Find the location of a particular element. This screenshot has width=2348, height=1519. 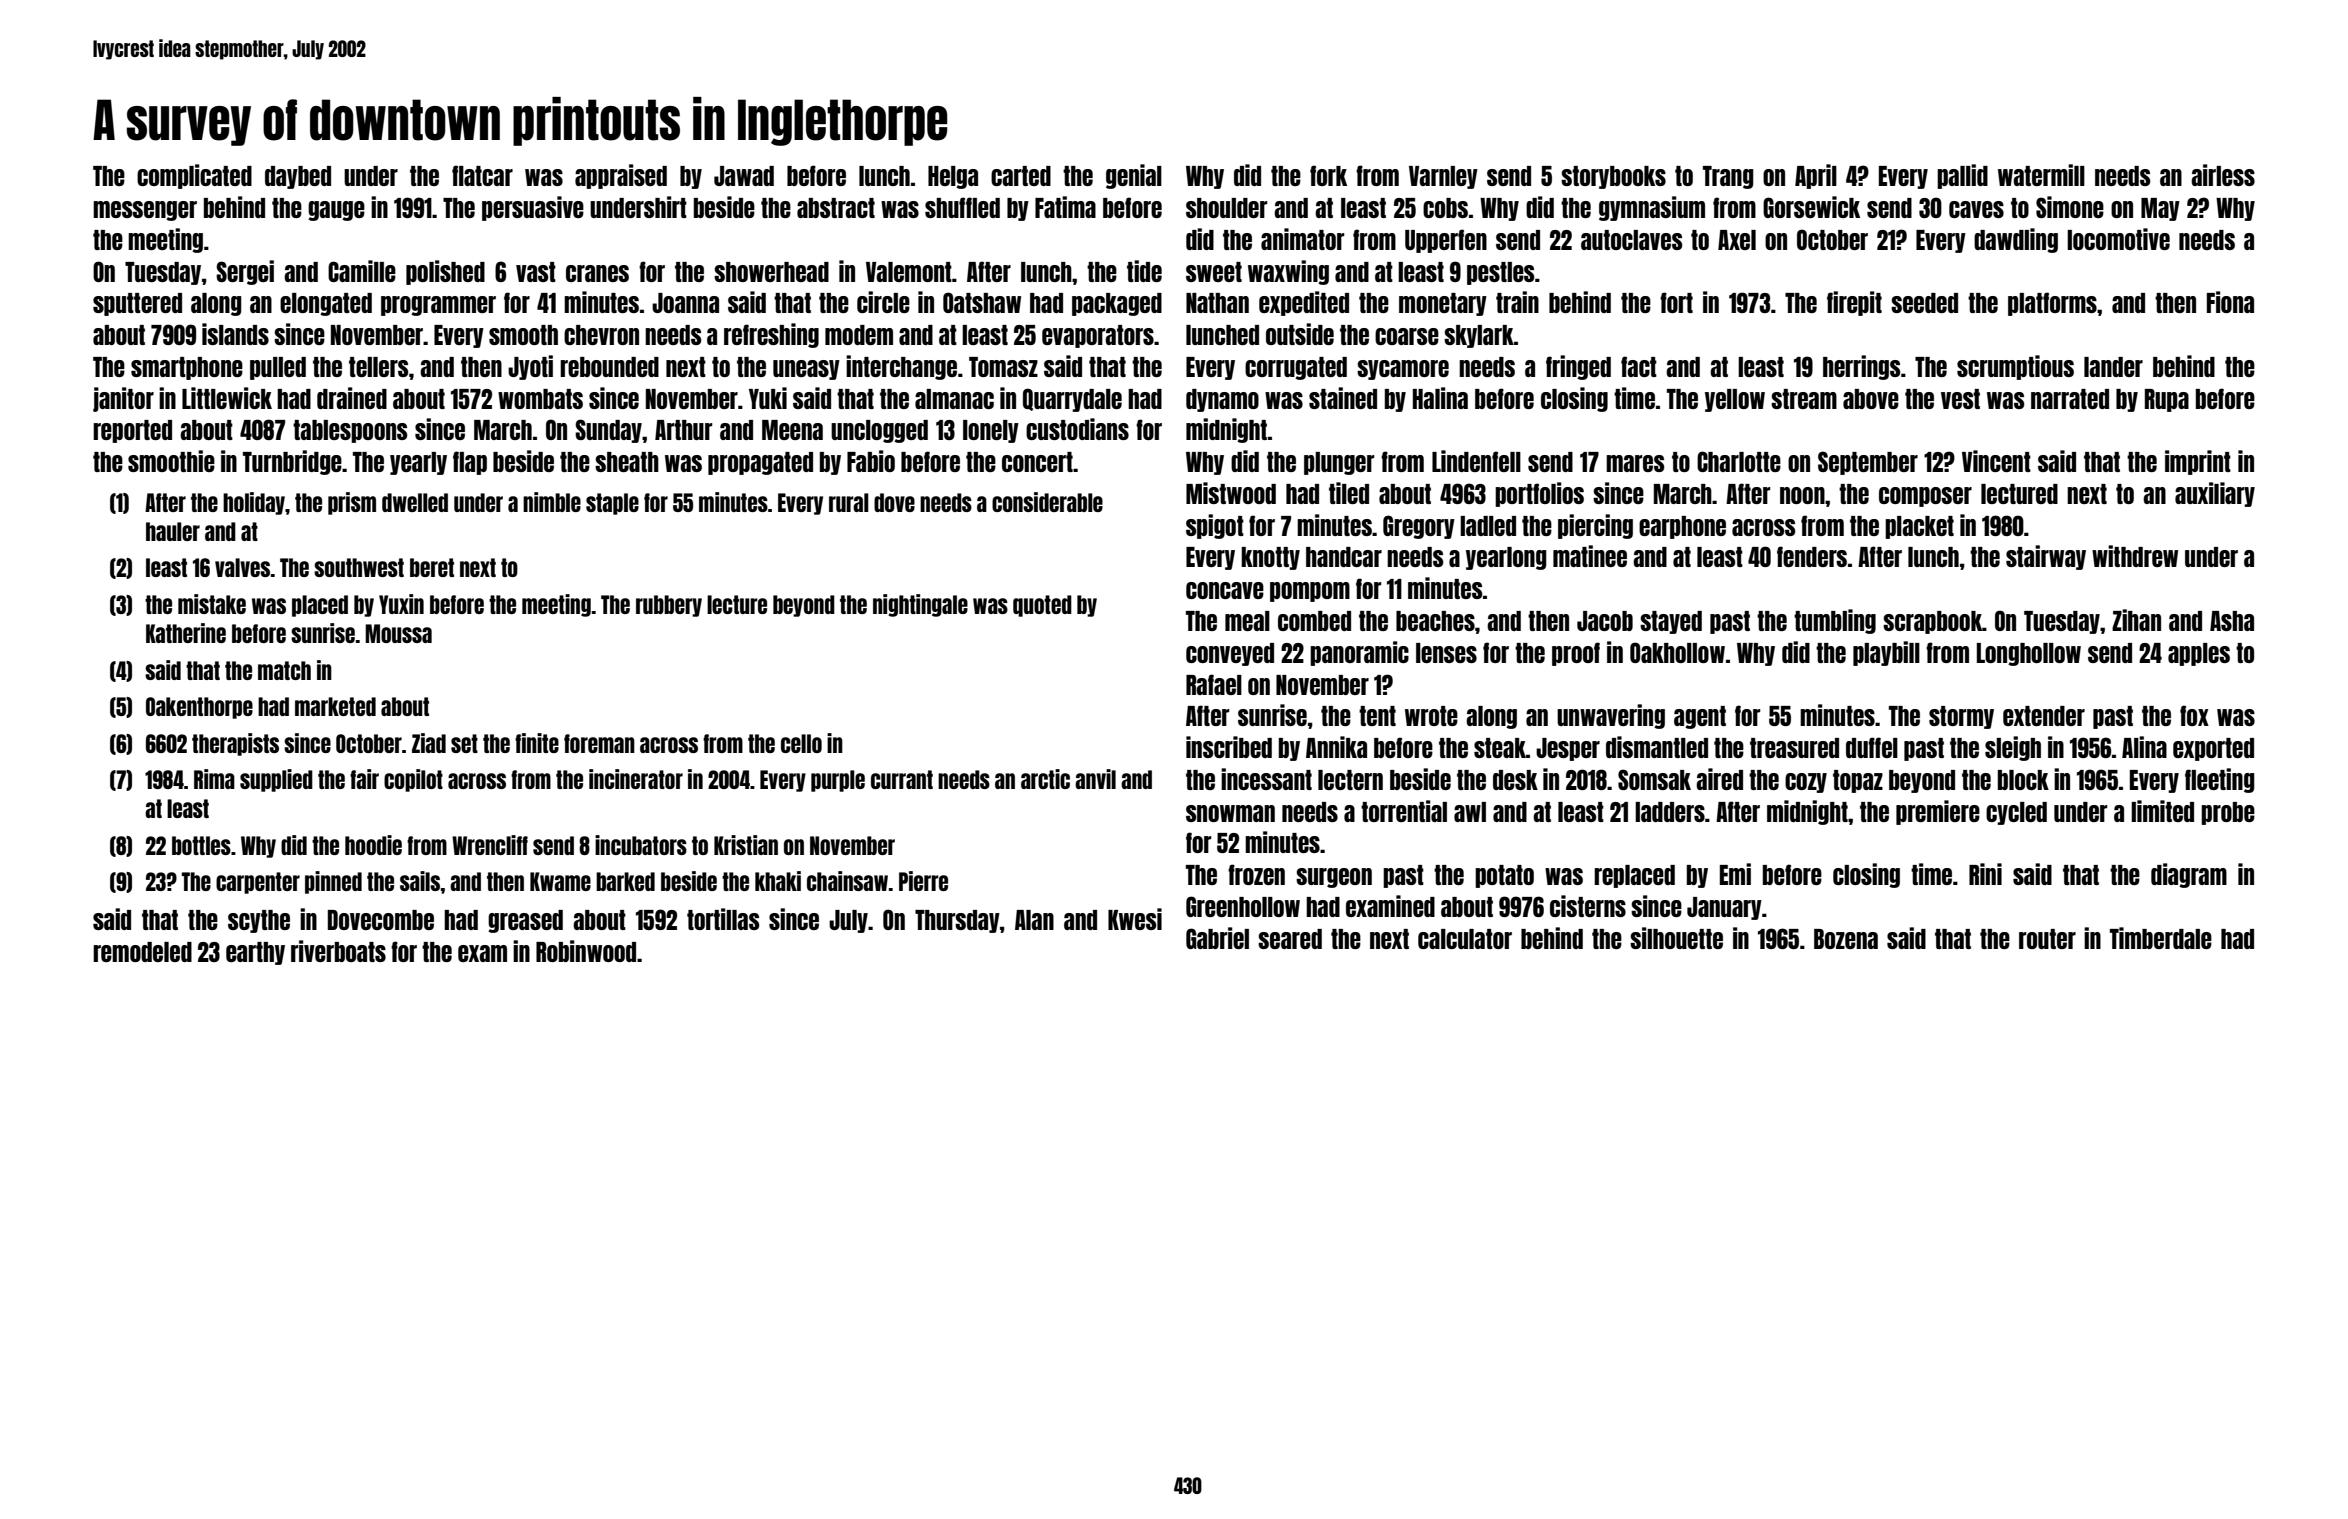

calculator is located at coordinates (1465, 939).
